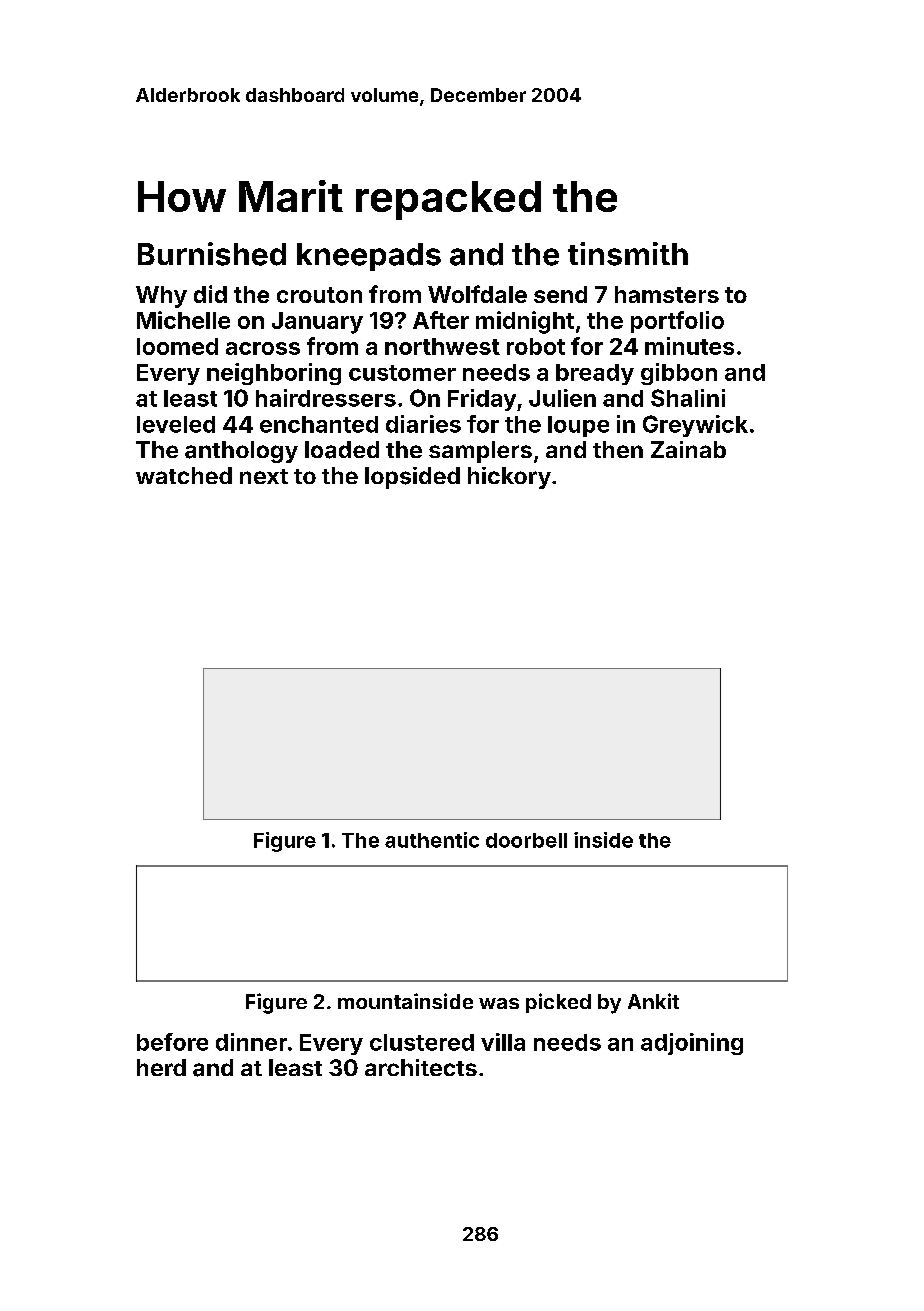 The height and width of the page is (1311, 924). I want to click on Burnished, so click(212, 254).
